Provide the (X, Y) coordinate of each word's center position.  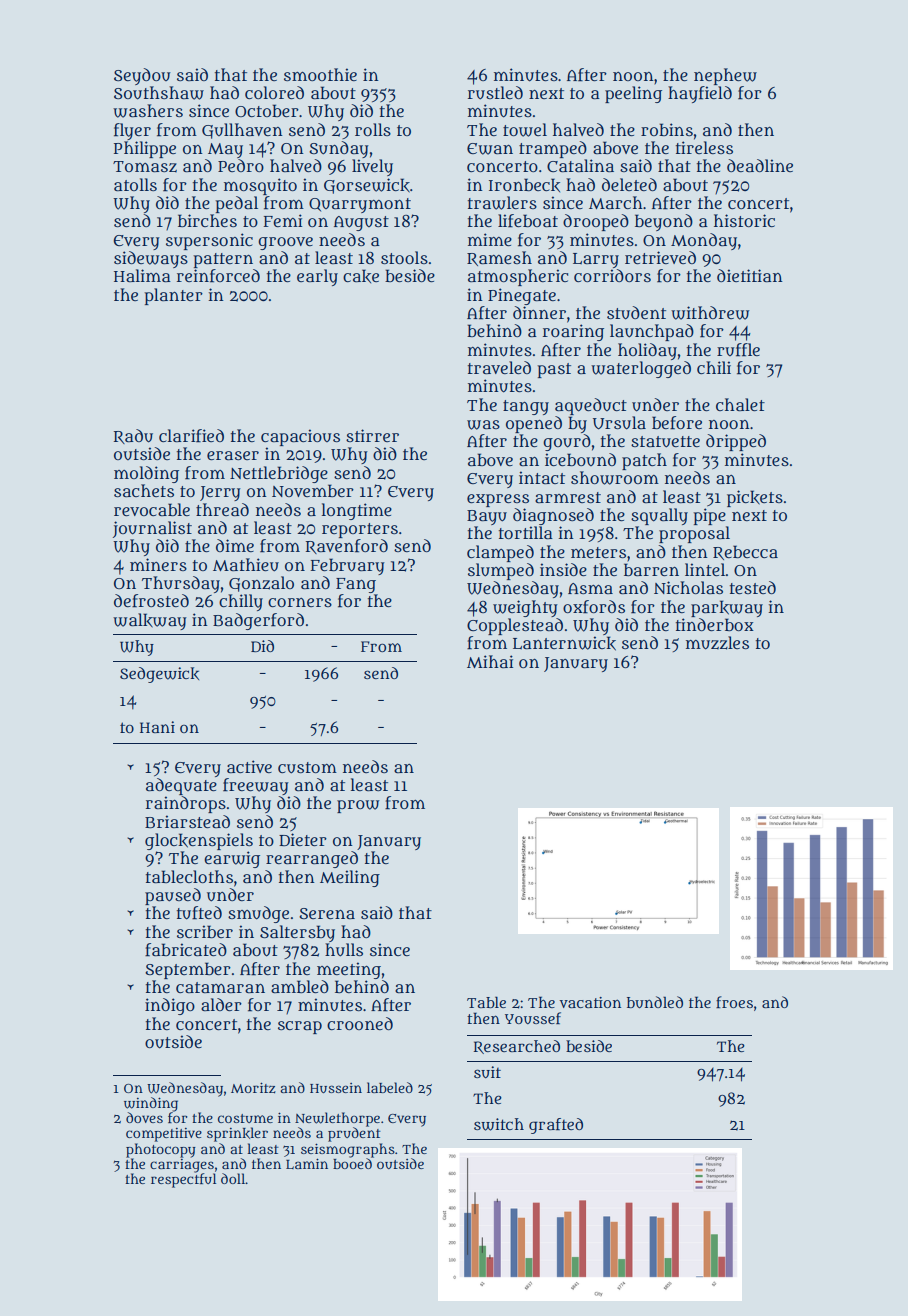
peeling (633, 94)
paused (173, 896)
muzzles (717, 643)
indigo (170, 1006)
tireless (704, 147)
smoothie (320, 74)
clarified (191, 436)
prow (358, 806)
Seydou (142, 76)
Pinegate (522, 296)
